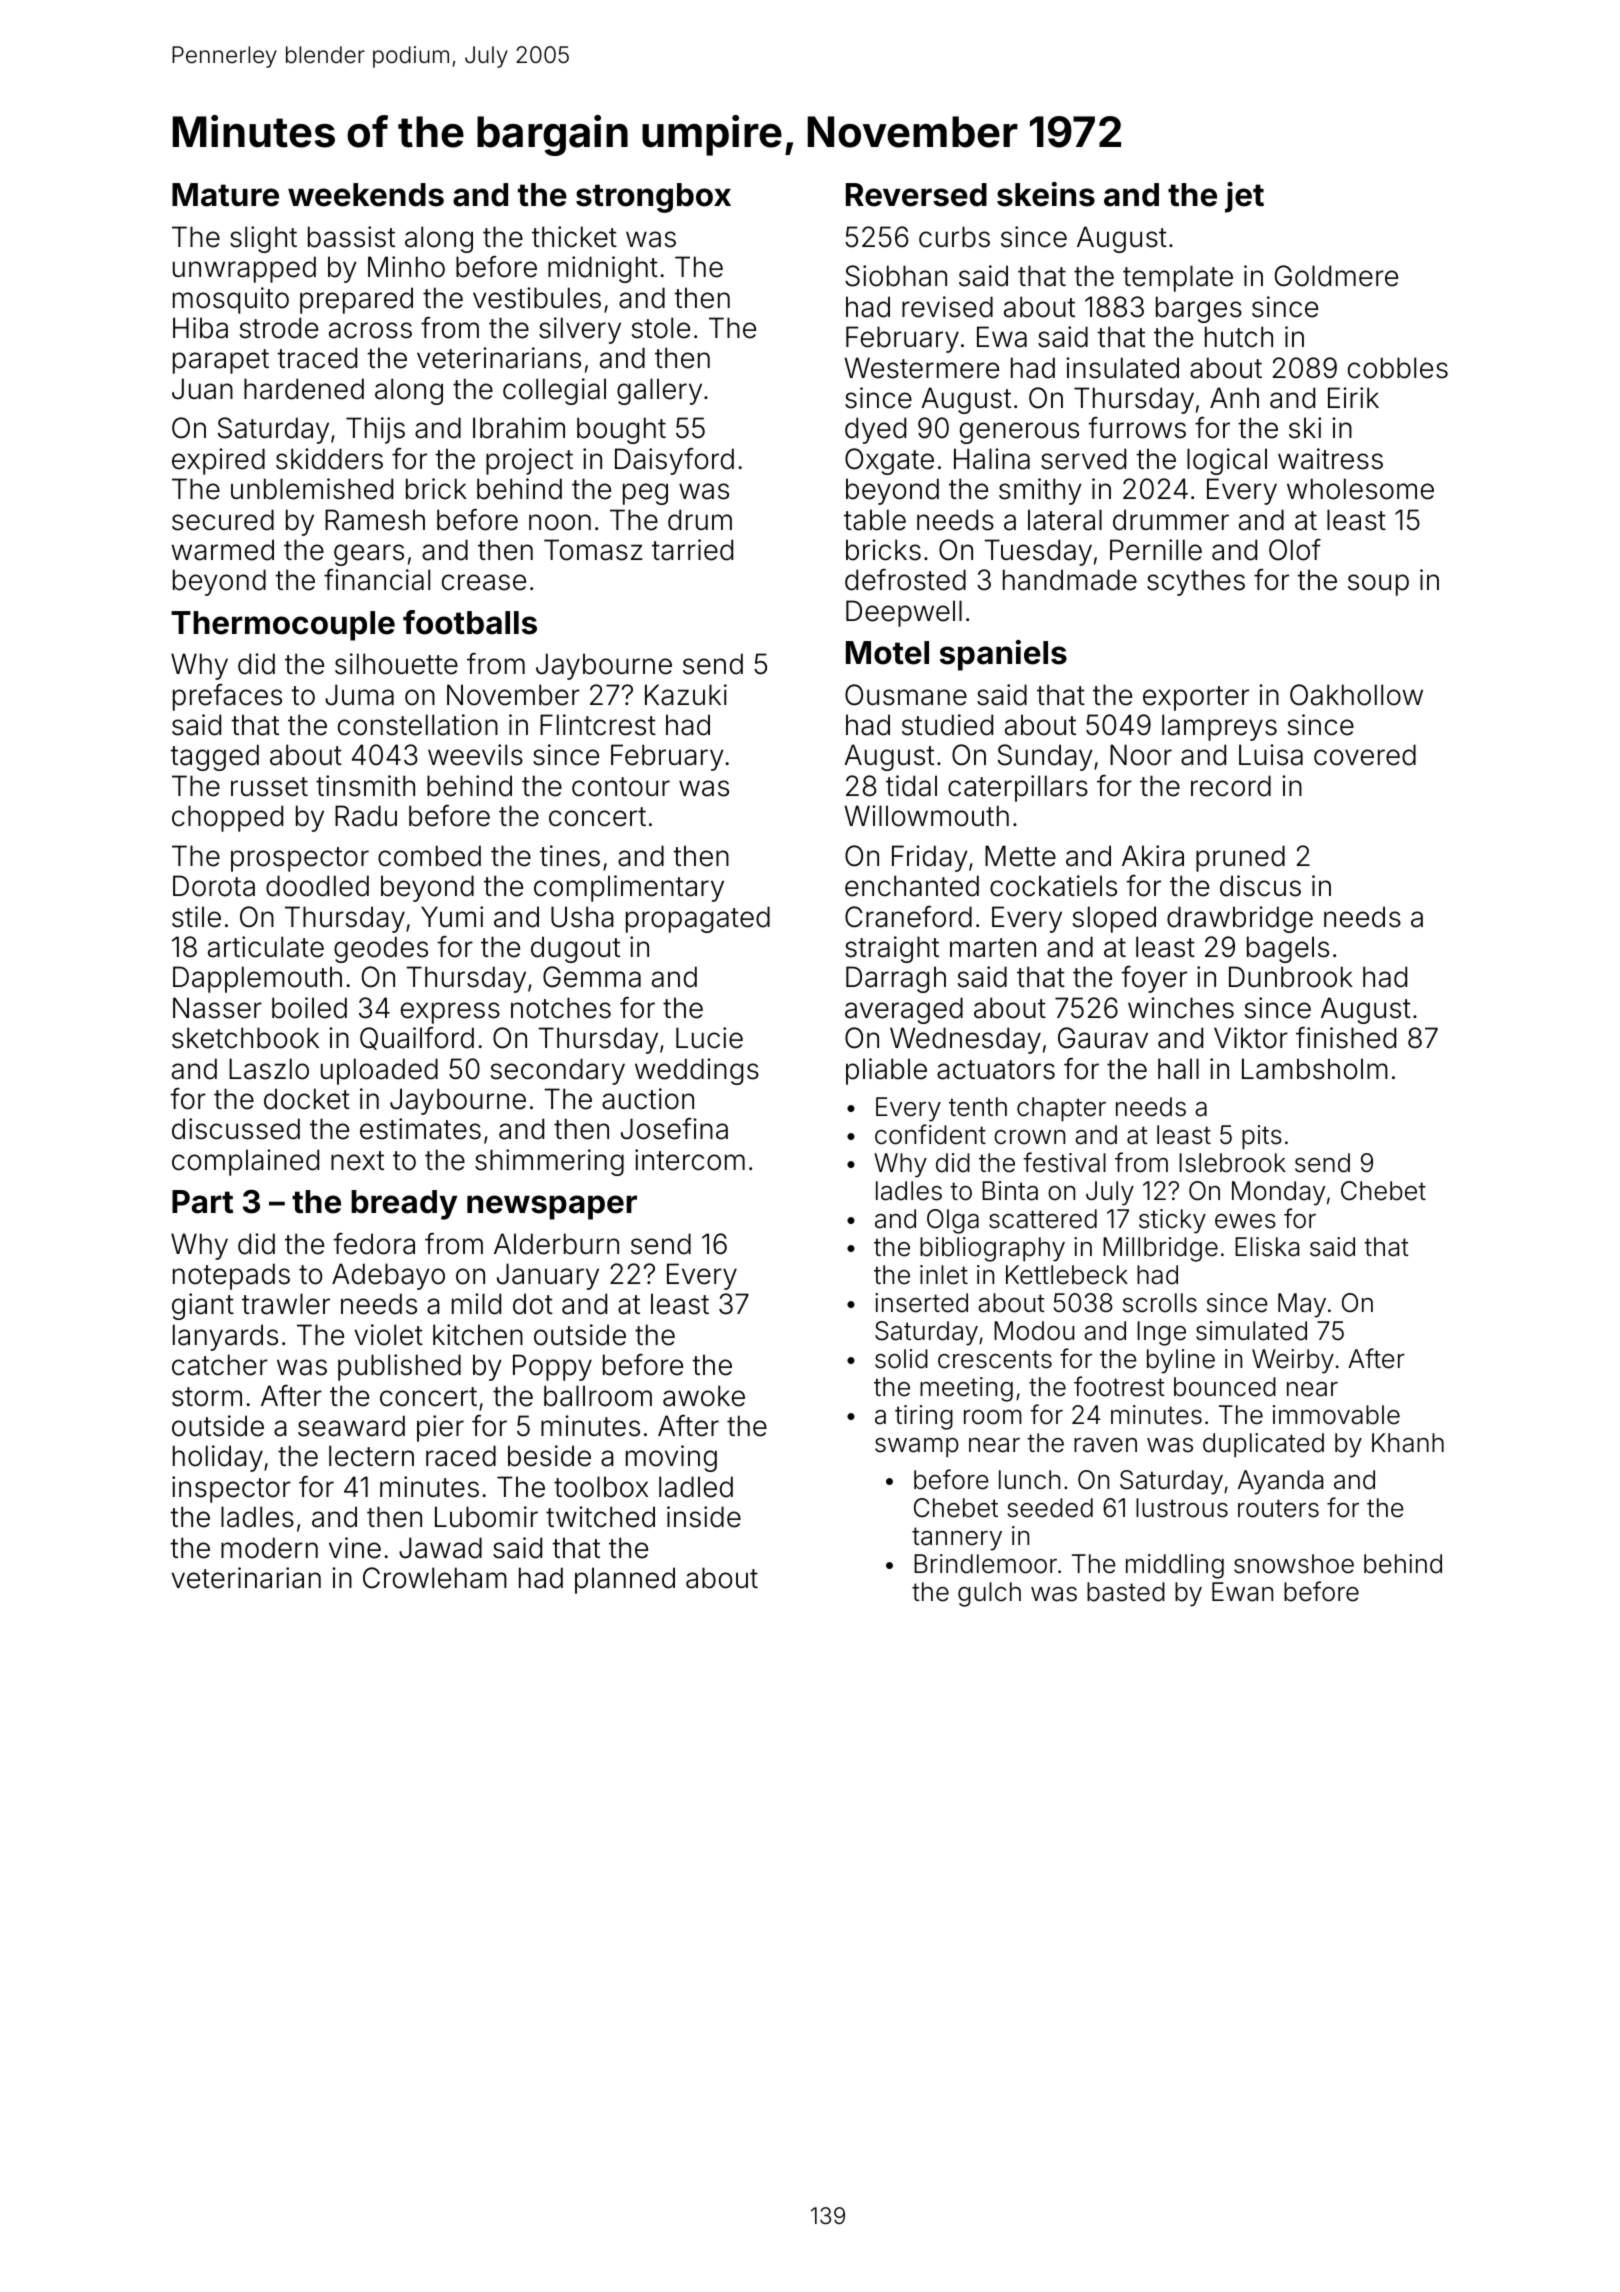  I want to click on kitchen, so click(478, 1335).
